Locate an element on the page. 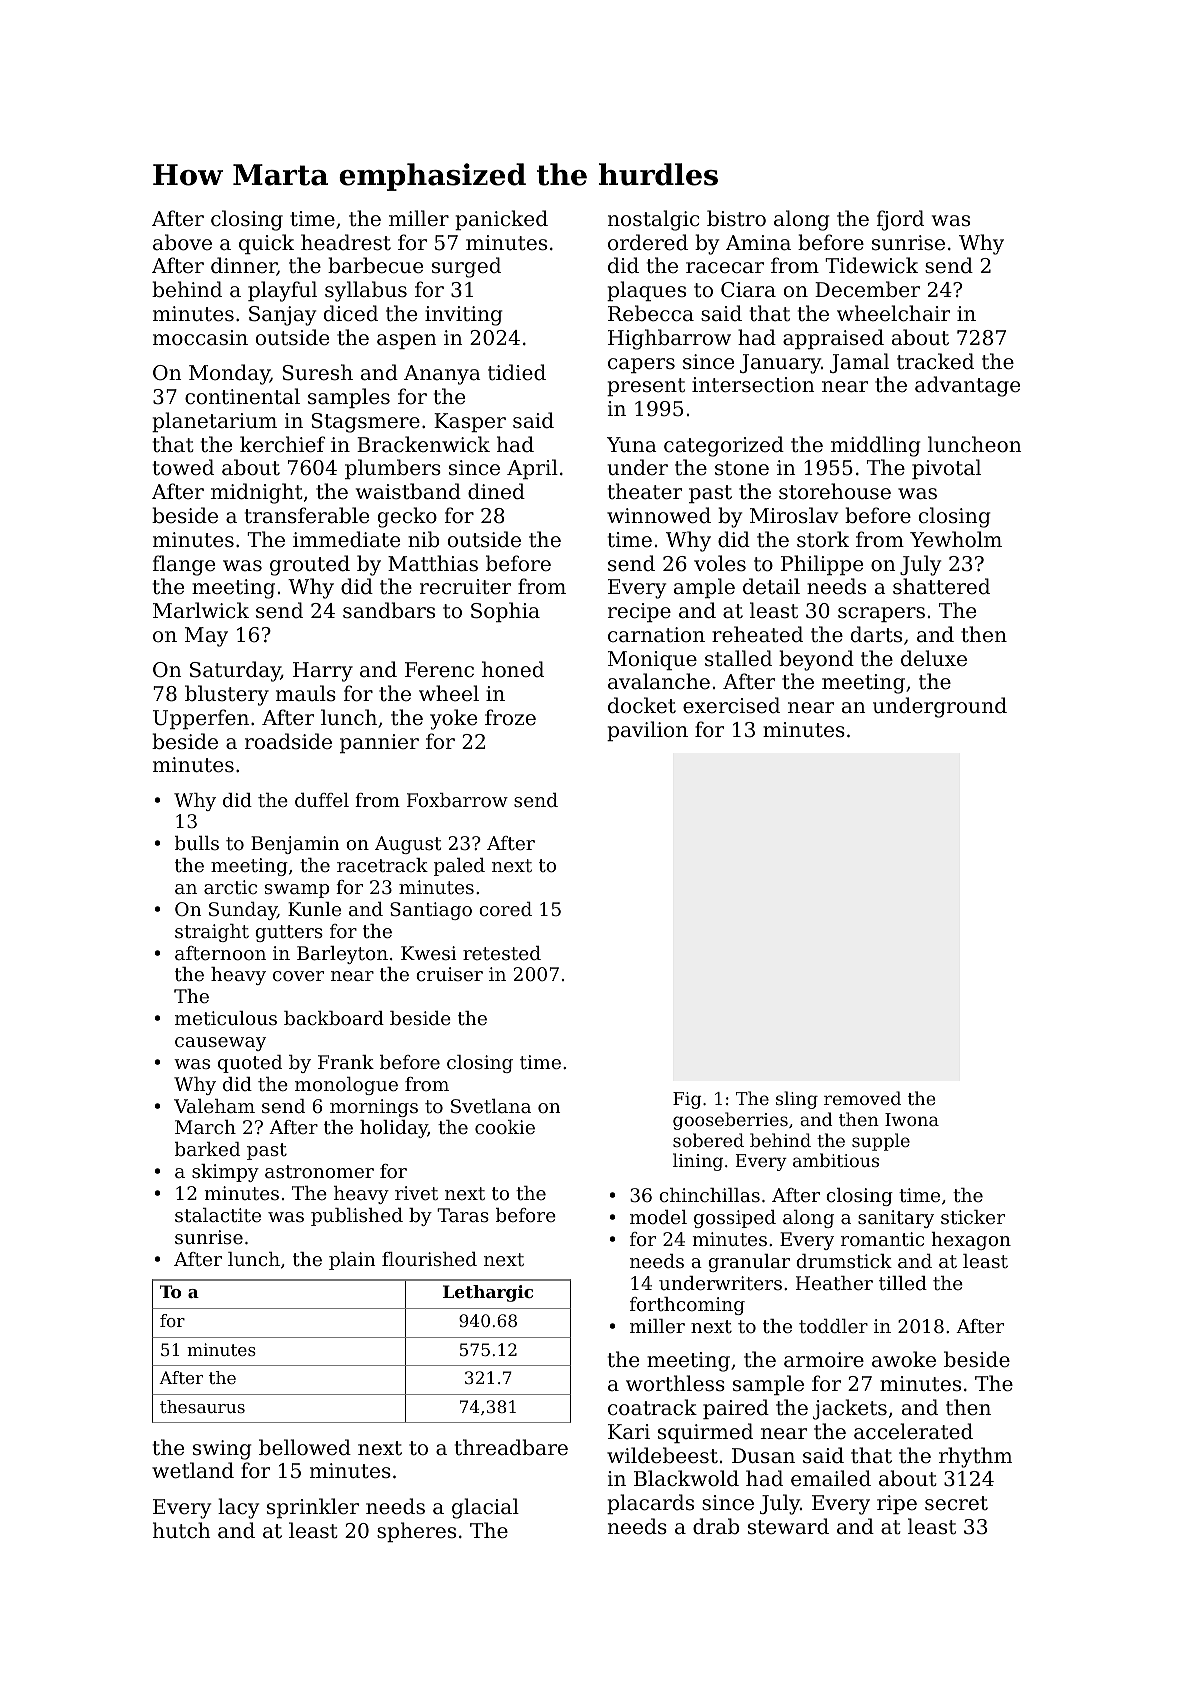 This page has width=1178, height=1706. flange is located at coordinates (183, 565).
